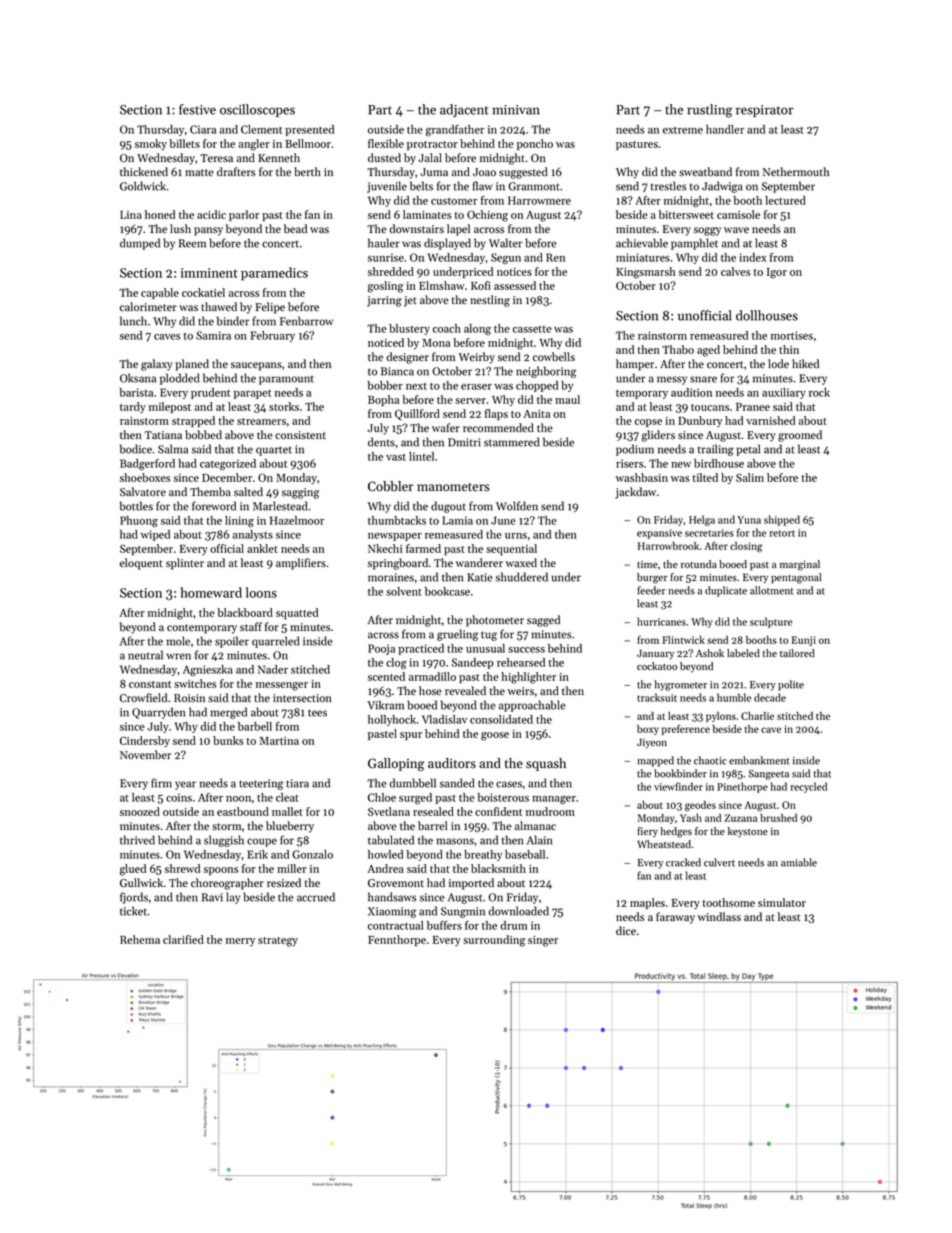 Image resolution: width=952 pixels, height=1233 pixels. What do you see at coordinates (430, 690) in the document?
I see `hose` at bounding box center [430, 690].
